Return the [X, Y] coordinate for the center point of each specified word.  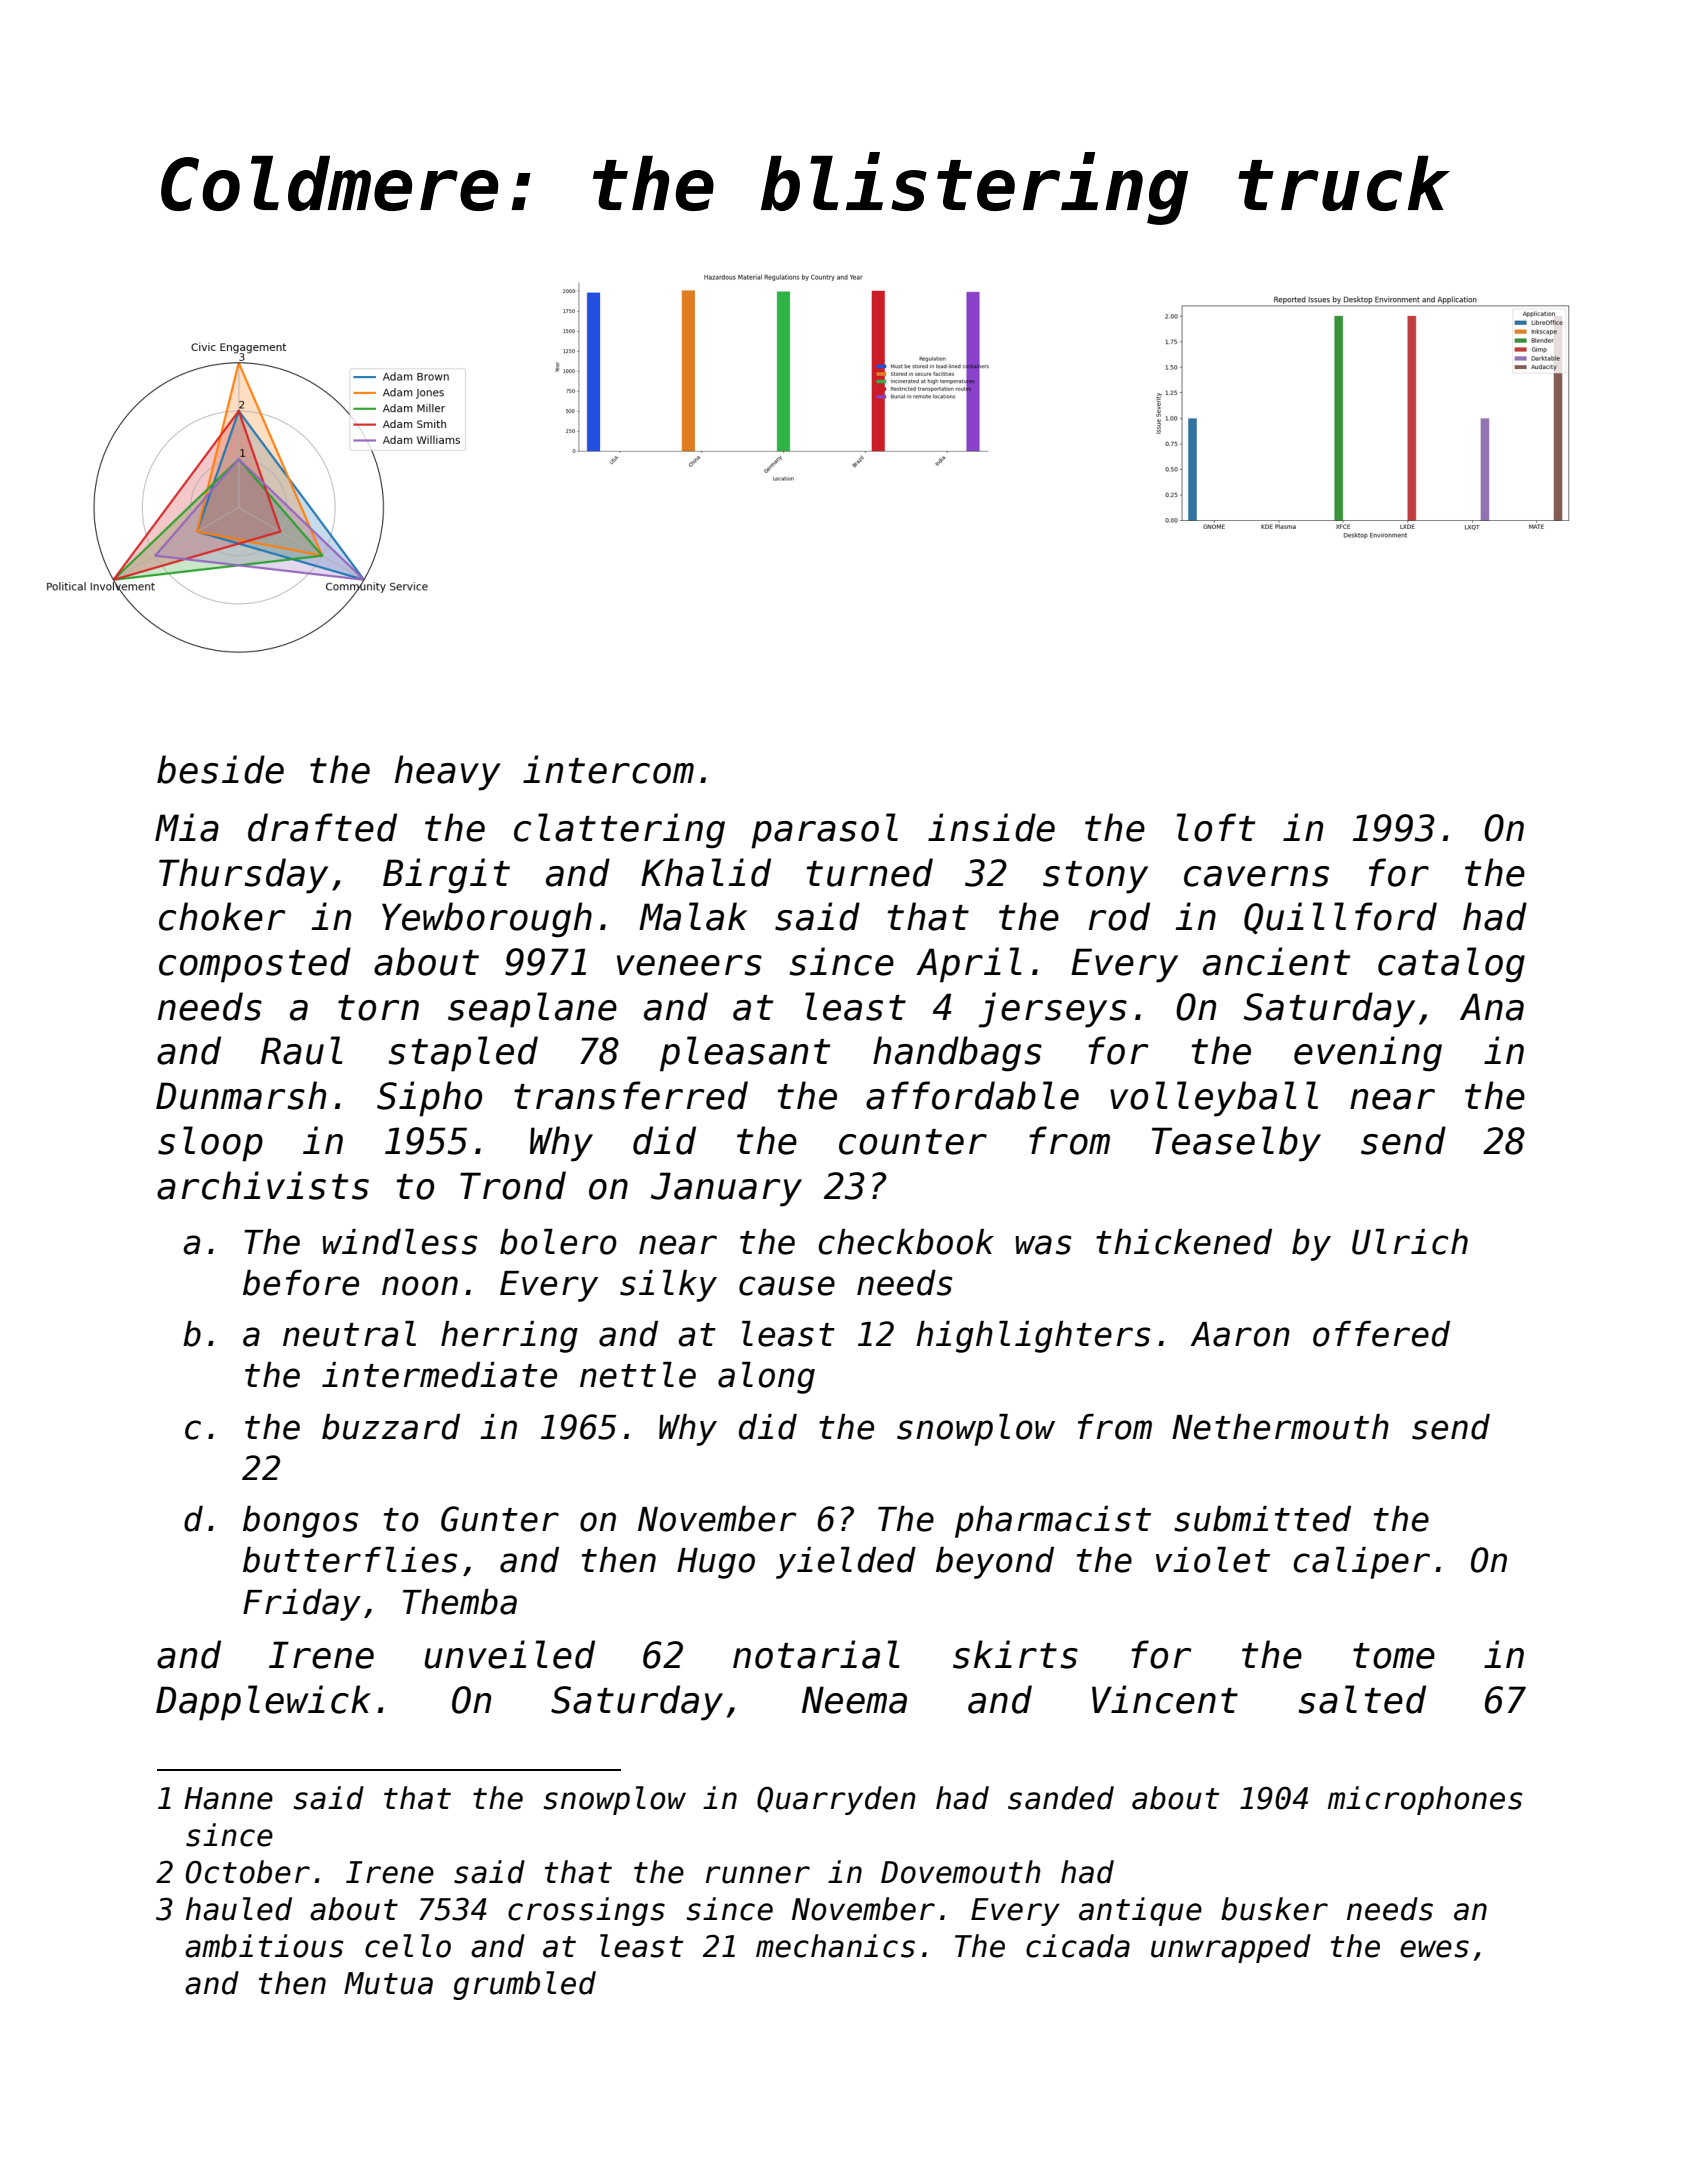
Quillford [1340, 918]
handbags [957, 1054]
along [766, 1378]
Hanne [228, 1798]
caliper [1361, 1563]
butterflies [350, 1560]
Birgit [446, 876]
